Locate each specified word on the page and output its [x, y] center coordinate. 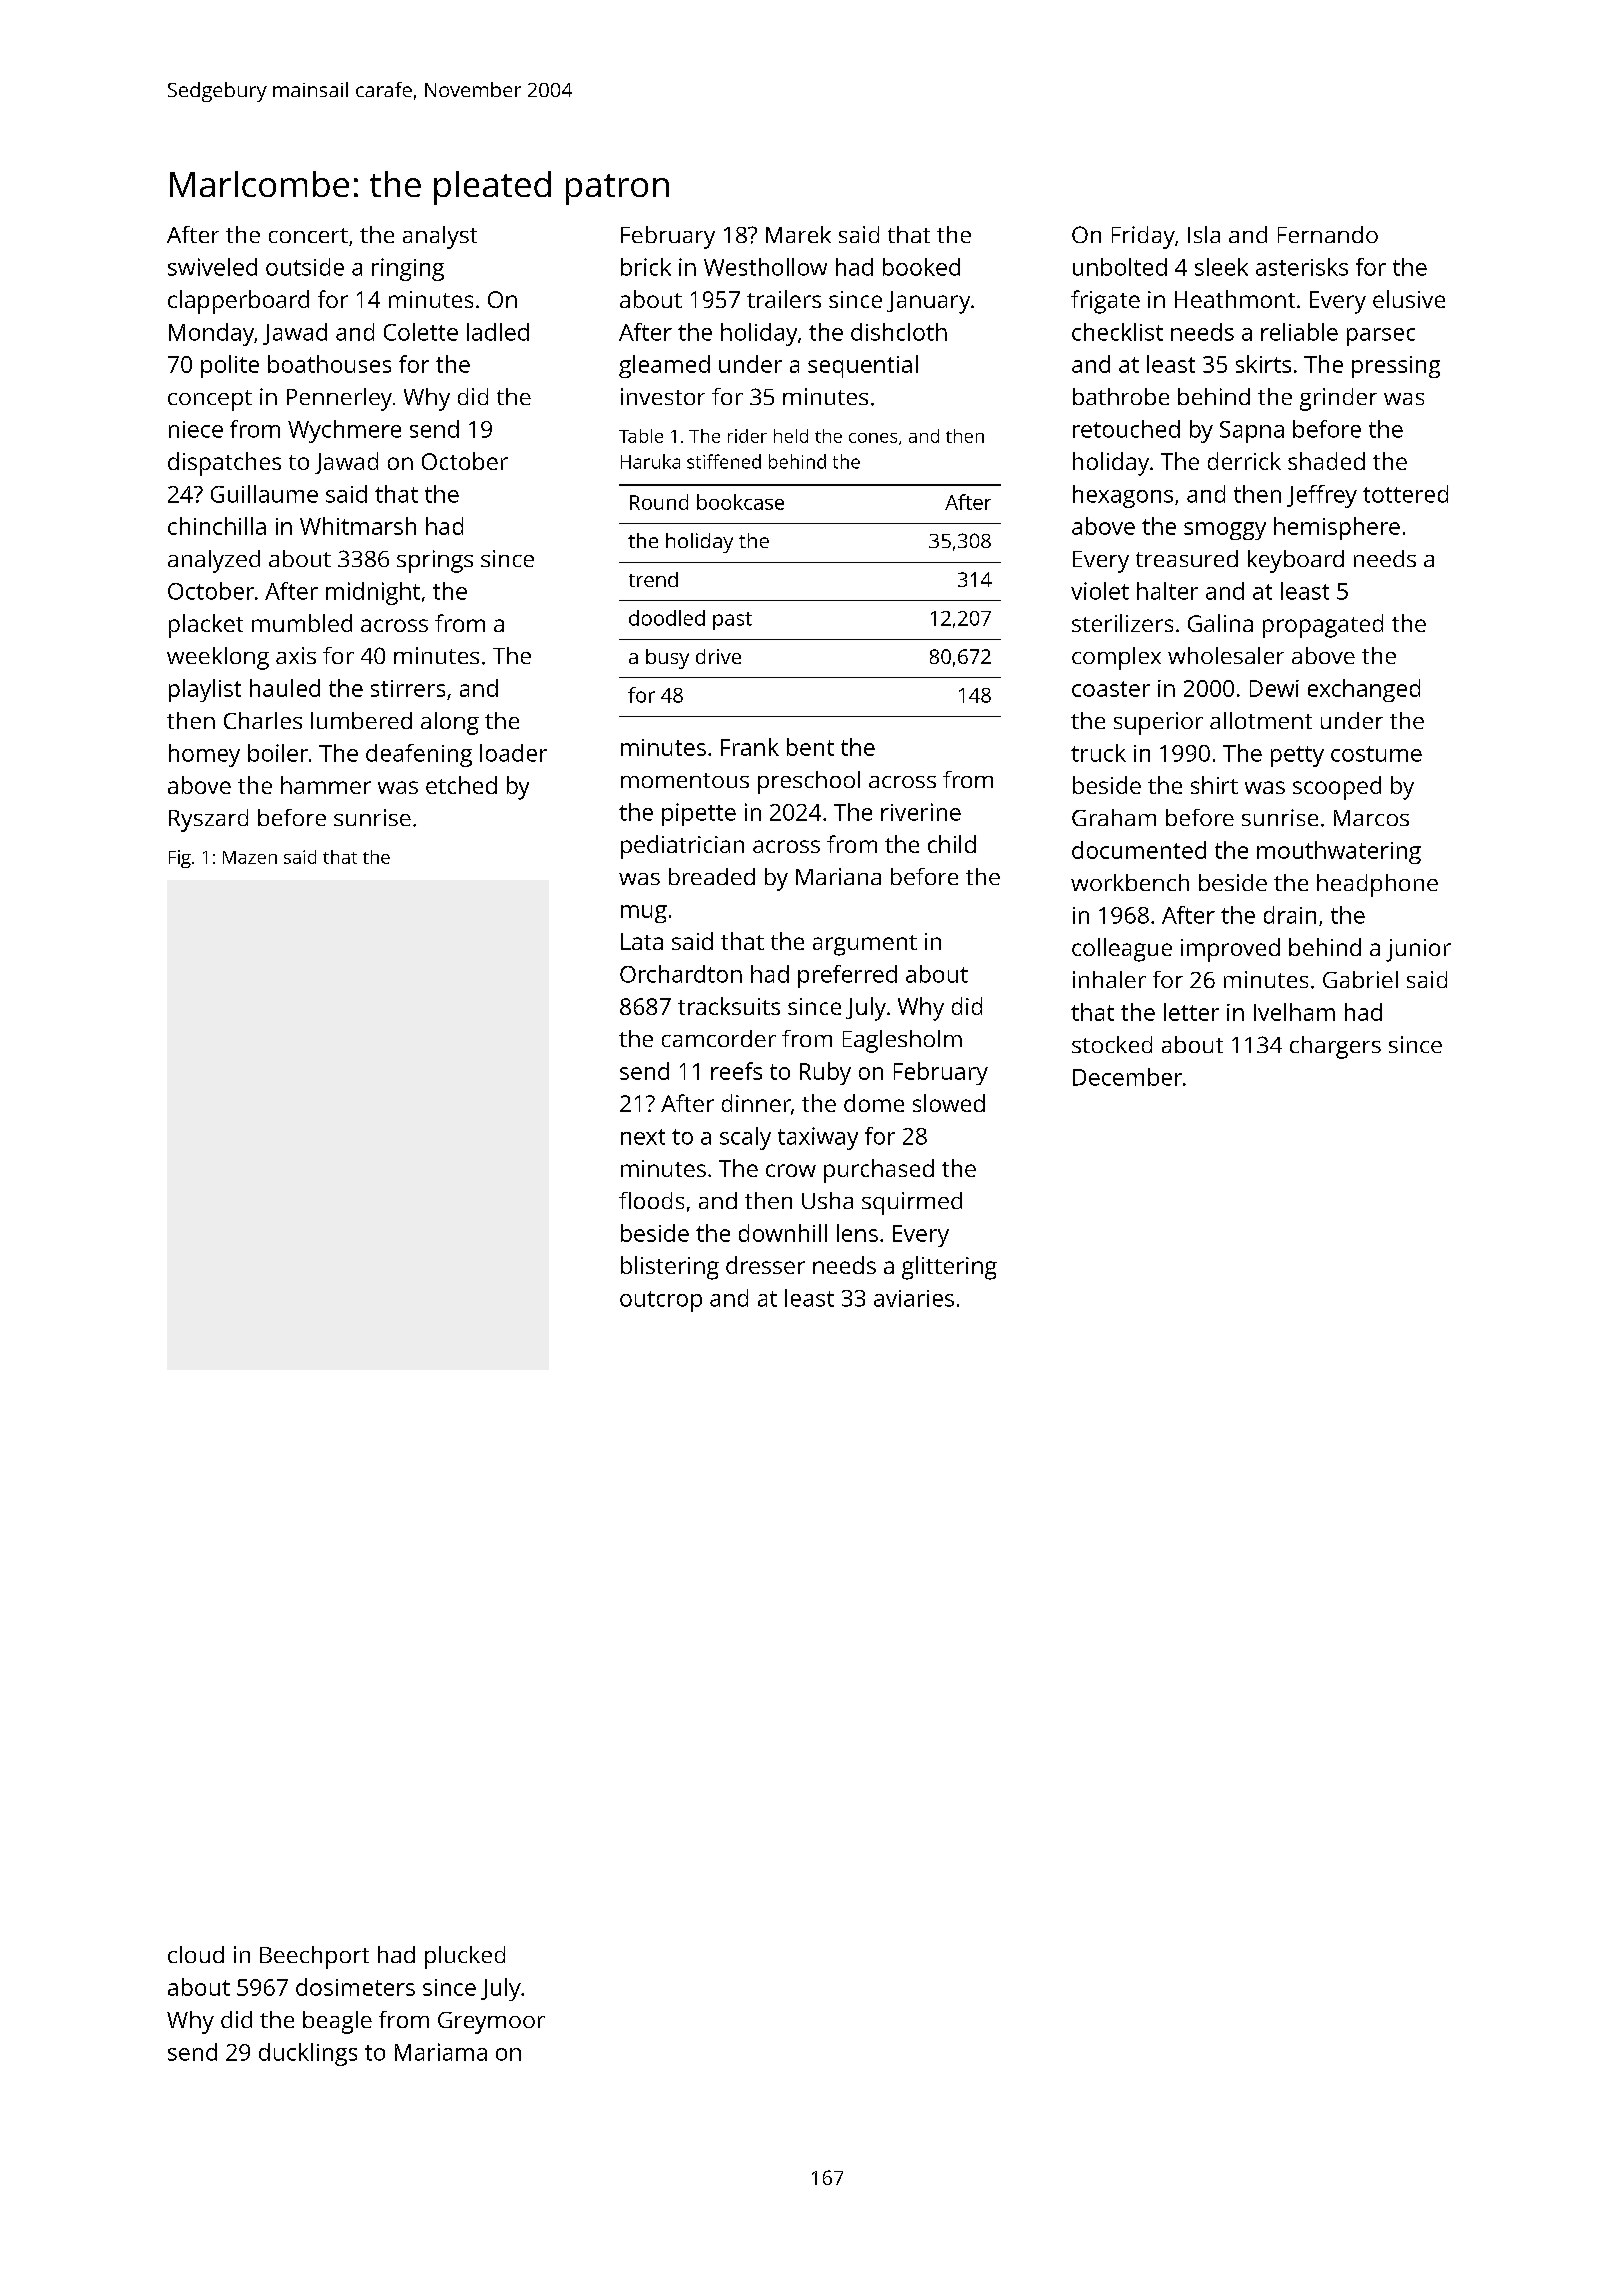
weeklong [218, 658]
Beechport [314, 1957]
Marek [798, 234]
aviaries [914, 1298]
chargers [1335, 1047]
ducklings [308, 2054]
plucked [465, 1957]
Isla [1204, 234]
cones [873, 438]
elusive [1409, 299]
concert [308, 235]
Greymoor [491, 2023]
